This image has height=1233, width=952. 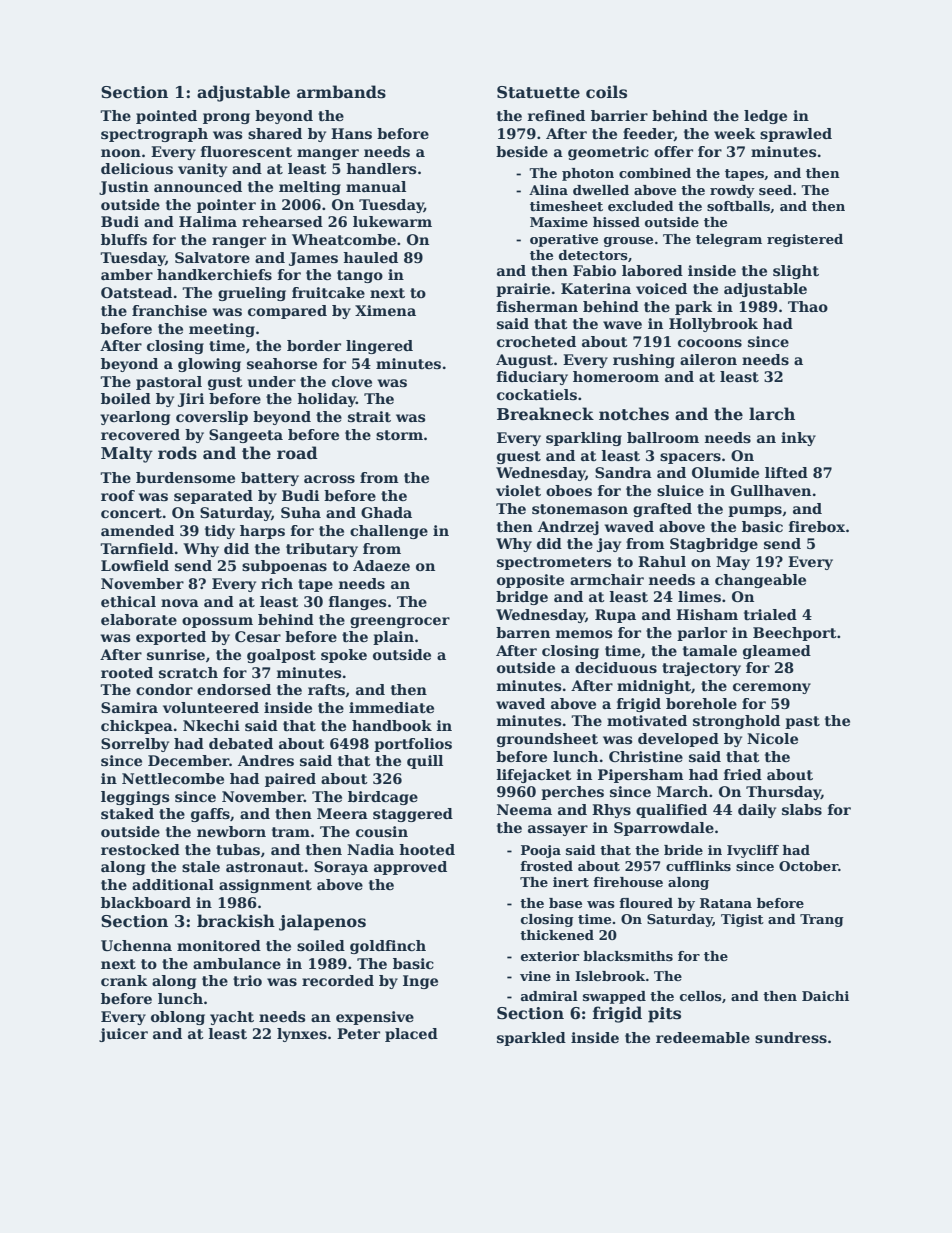 I want to click on yearlong, so click(x=135, y=418).
